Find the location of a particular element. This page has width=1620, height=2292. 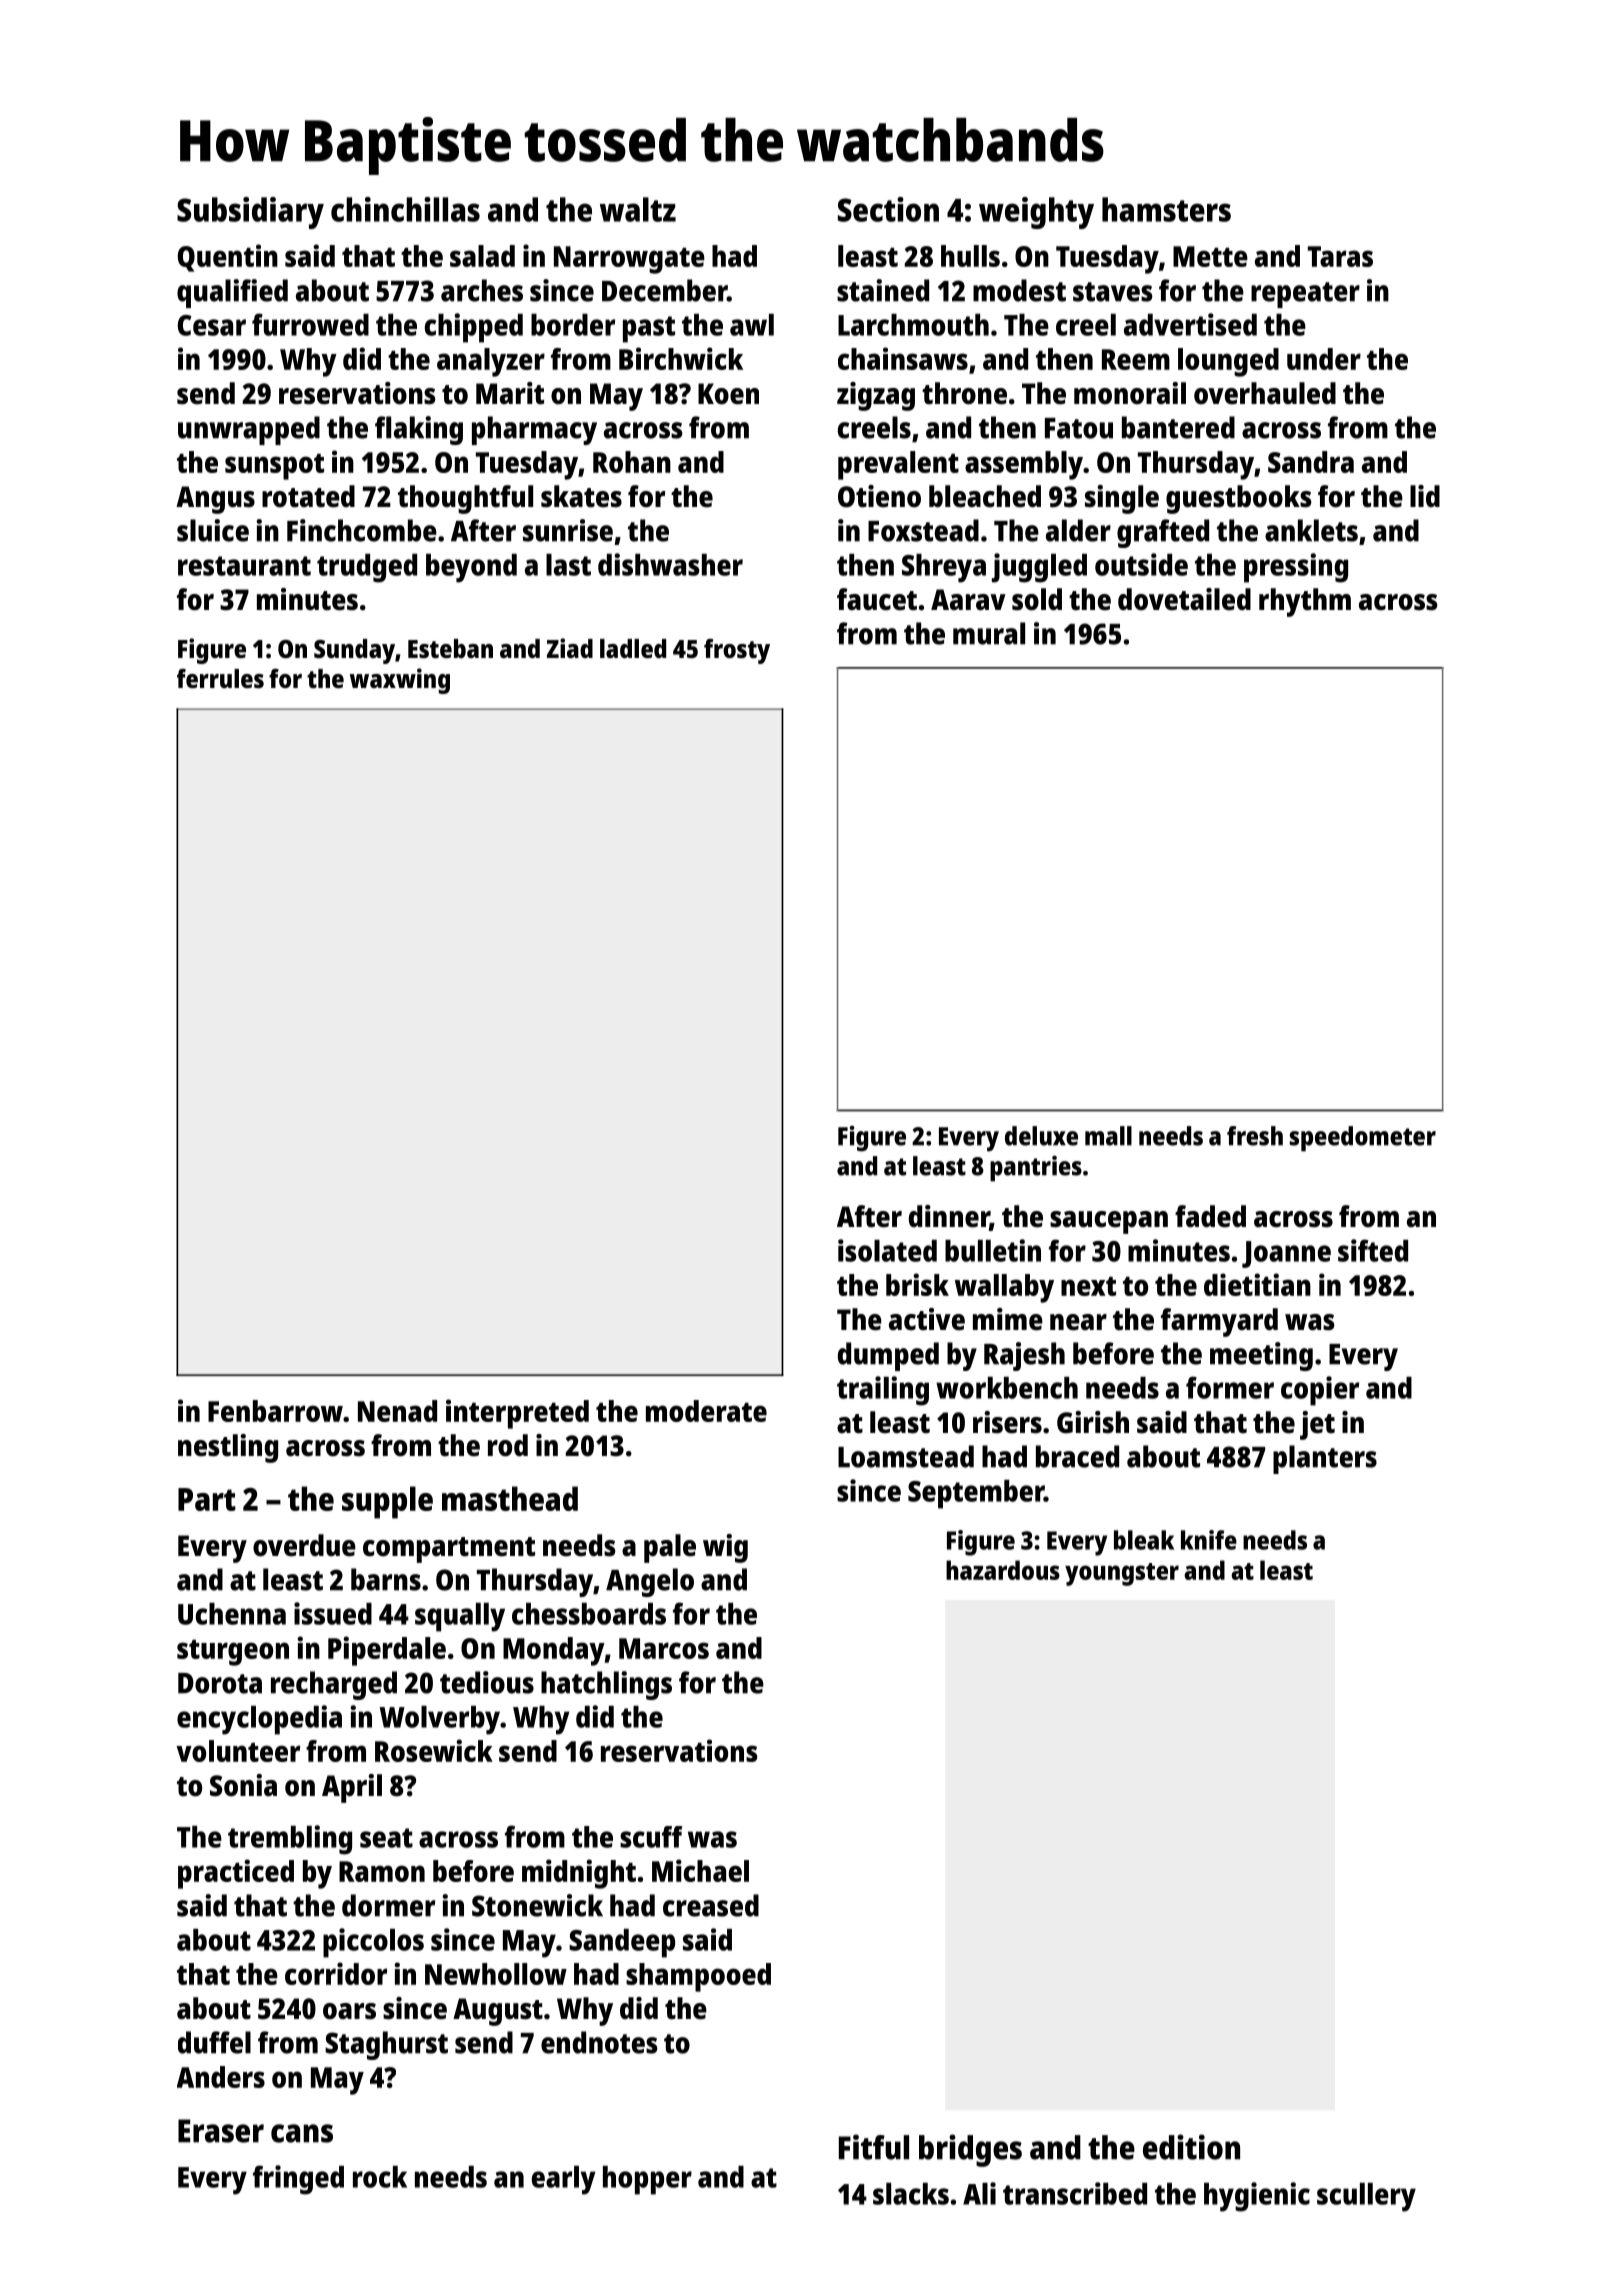

Nenad is located at coordinates (397, 1411).
